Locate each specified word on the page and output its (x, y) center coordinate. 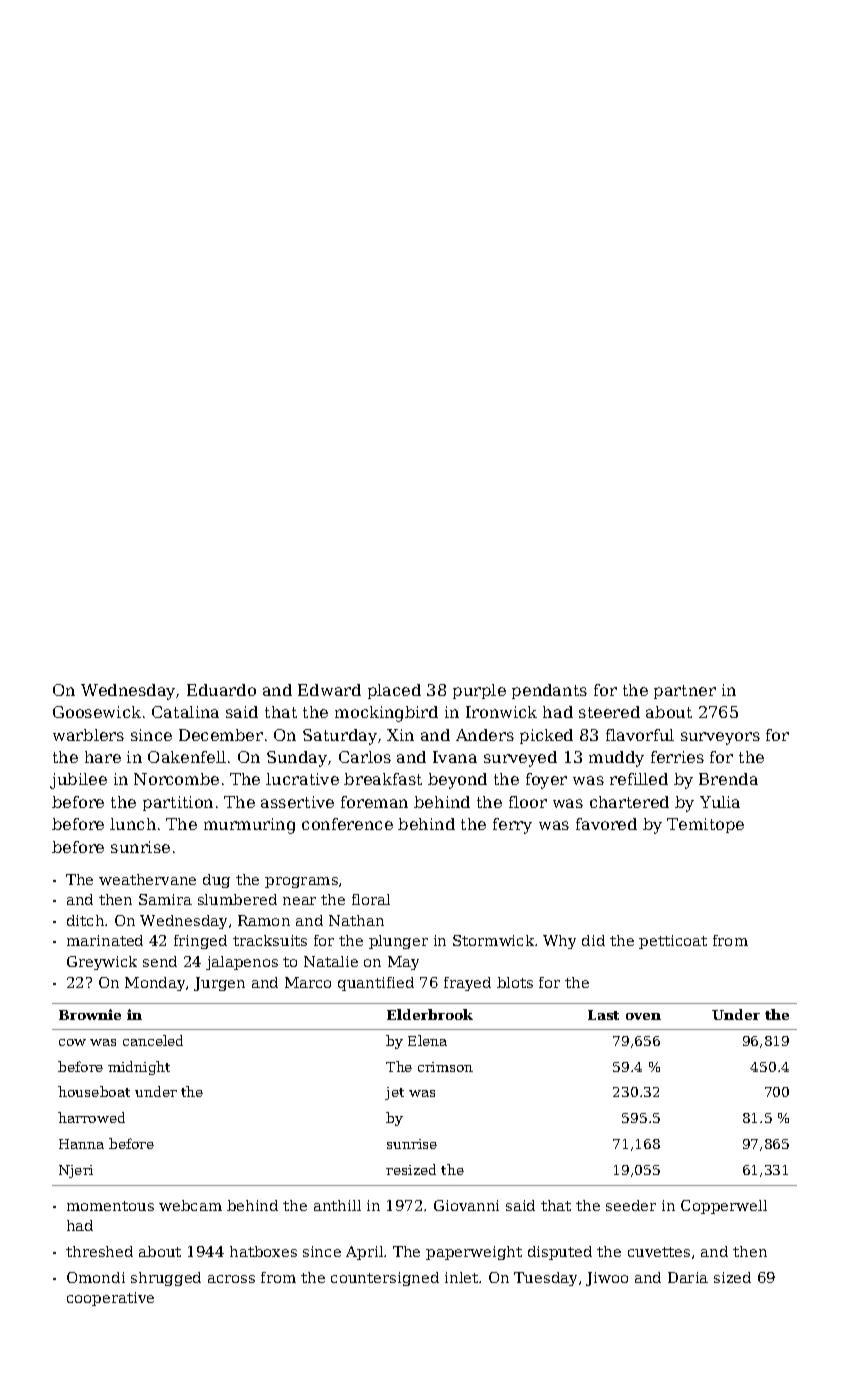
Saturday (340, 737)
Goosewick (97, 712)
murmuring (249, 826)
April (364, 1253)
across (231, 1279)
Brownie (90, 1014)
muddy (616, 759)
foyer (546, 781)
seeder (631, 1205)
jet (394, 1093)
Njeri (76, 1171)
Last (603, 1015)
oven (643, 1016)
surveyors (720, 738)
